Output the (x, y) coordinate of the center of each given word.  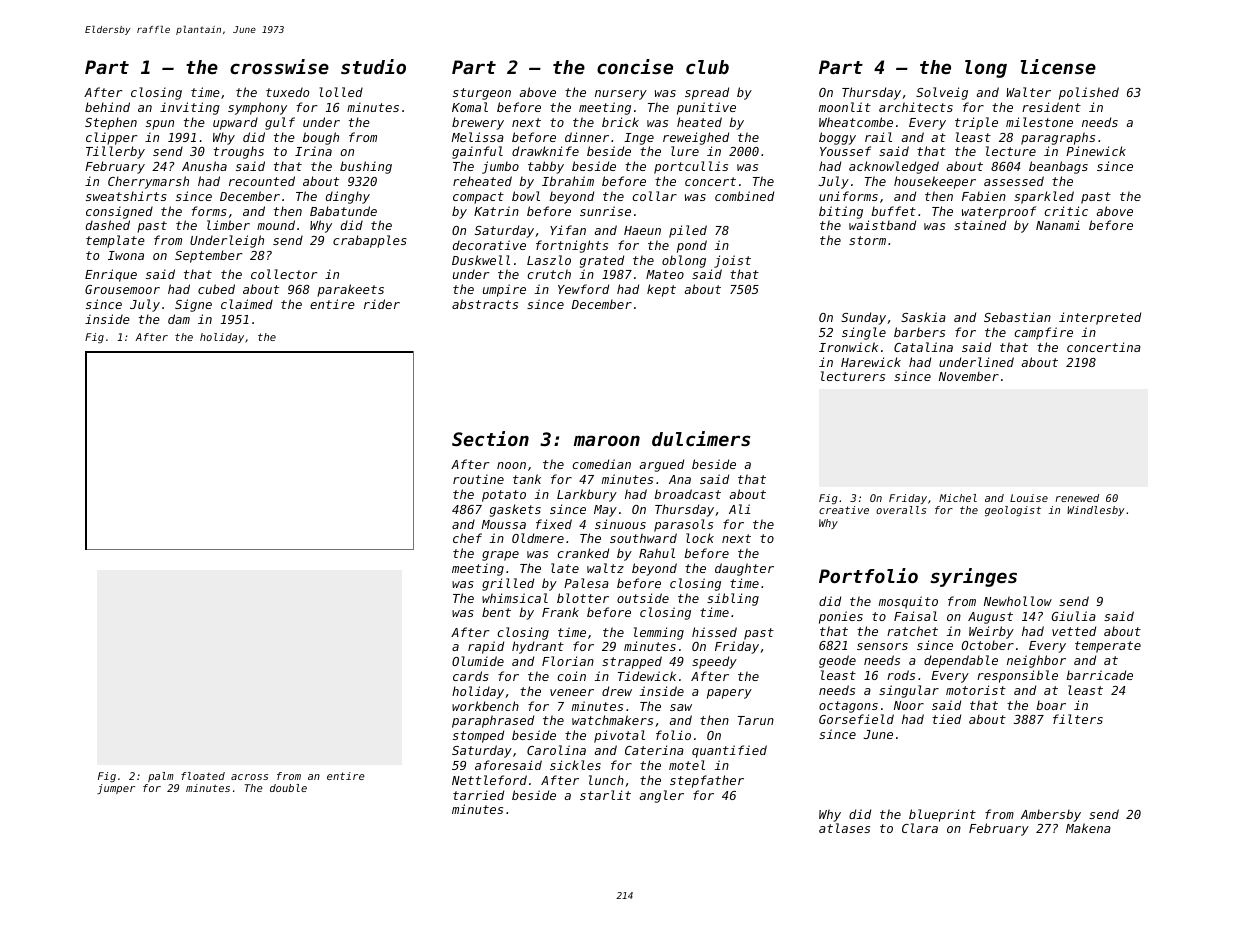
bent (496, 612)
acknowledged (894, 167)
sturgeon (482, 94)
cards (471, 676)
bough (321, 138)
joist (732, 261)
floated (203, 776)
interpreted (1100, 318)
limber (228, 225)
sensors (882, 646)
